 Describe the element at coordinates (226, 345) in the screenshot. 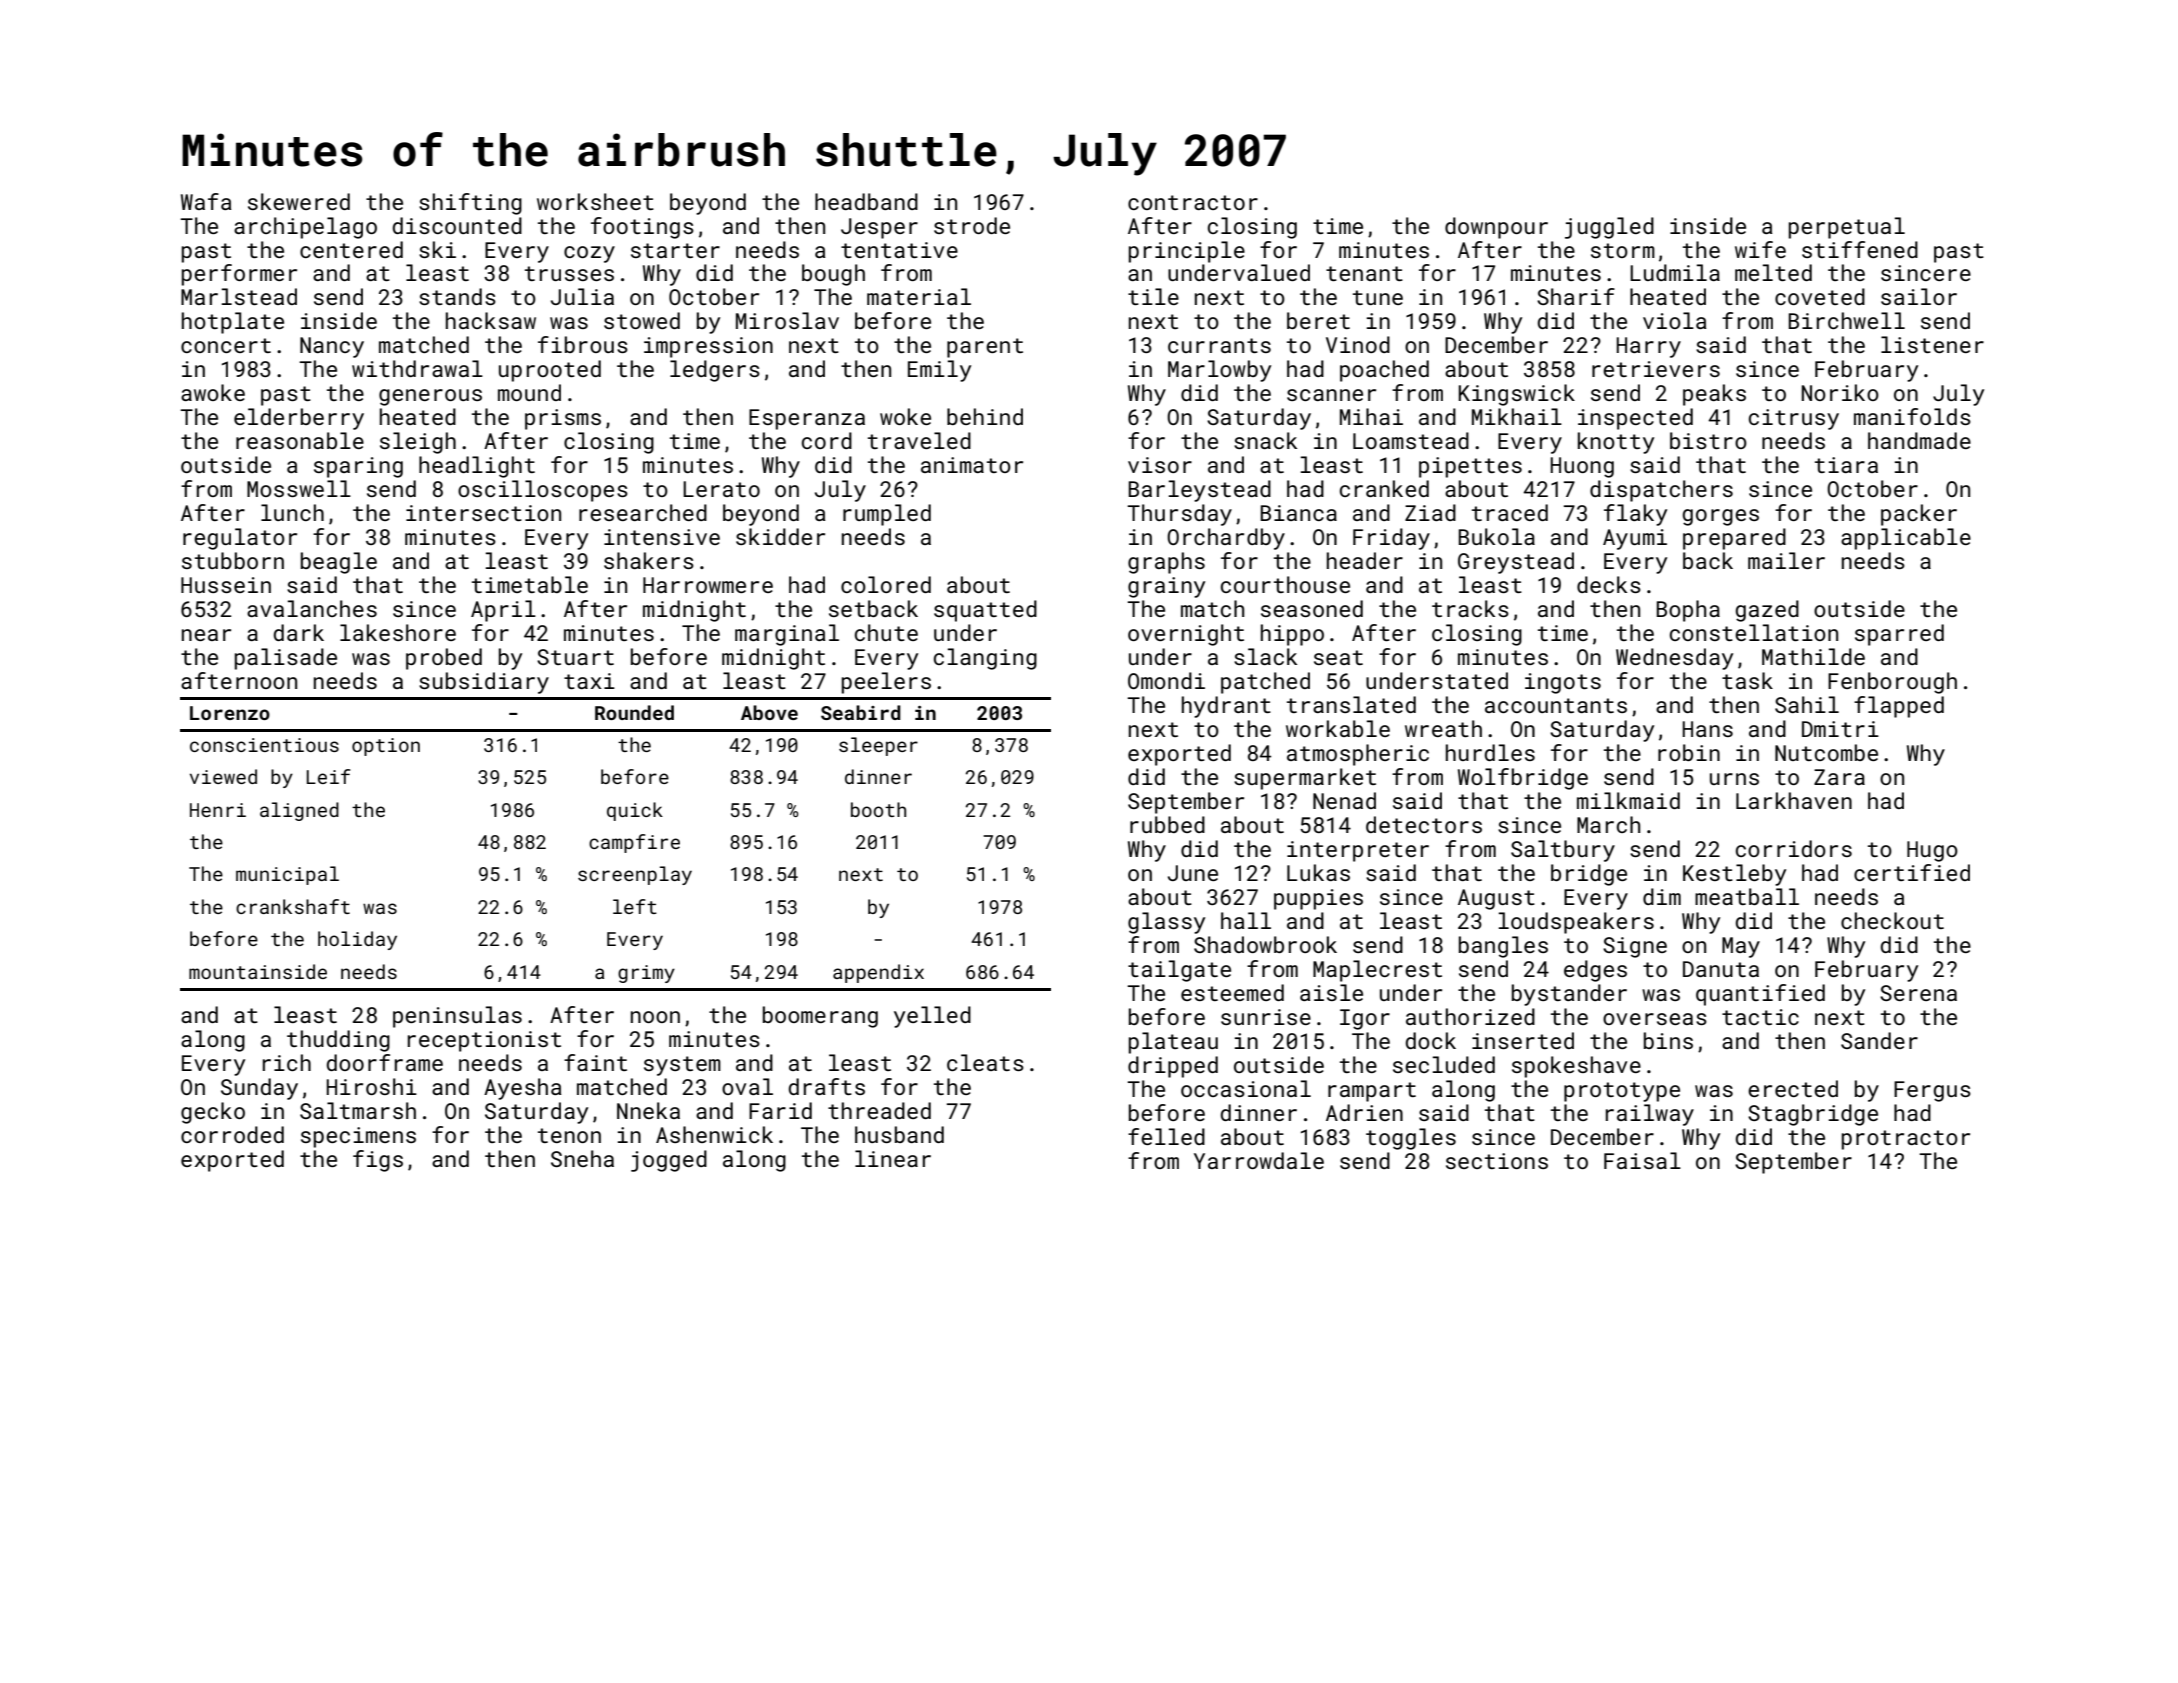

I see `concert` at that location.
